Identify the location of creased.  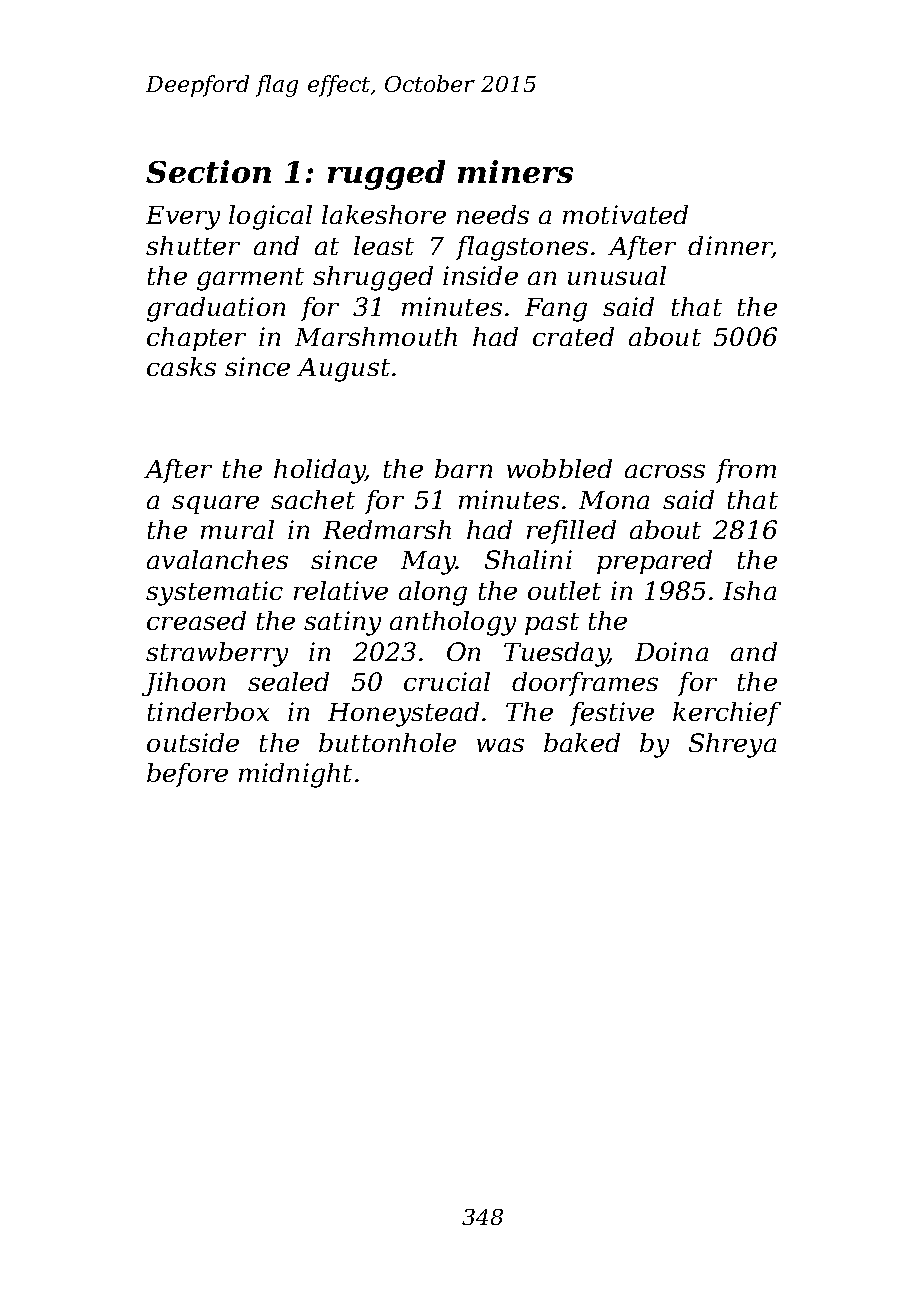
(196, 620).
